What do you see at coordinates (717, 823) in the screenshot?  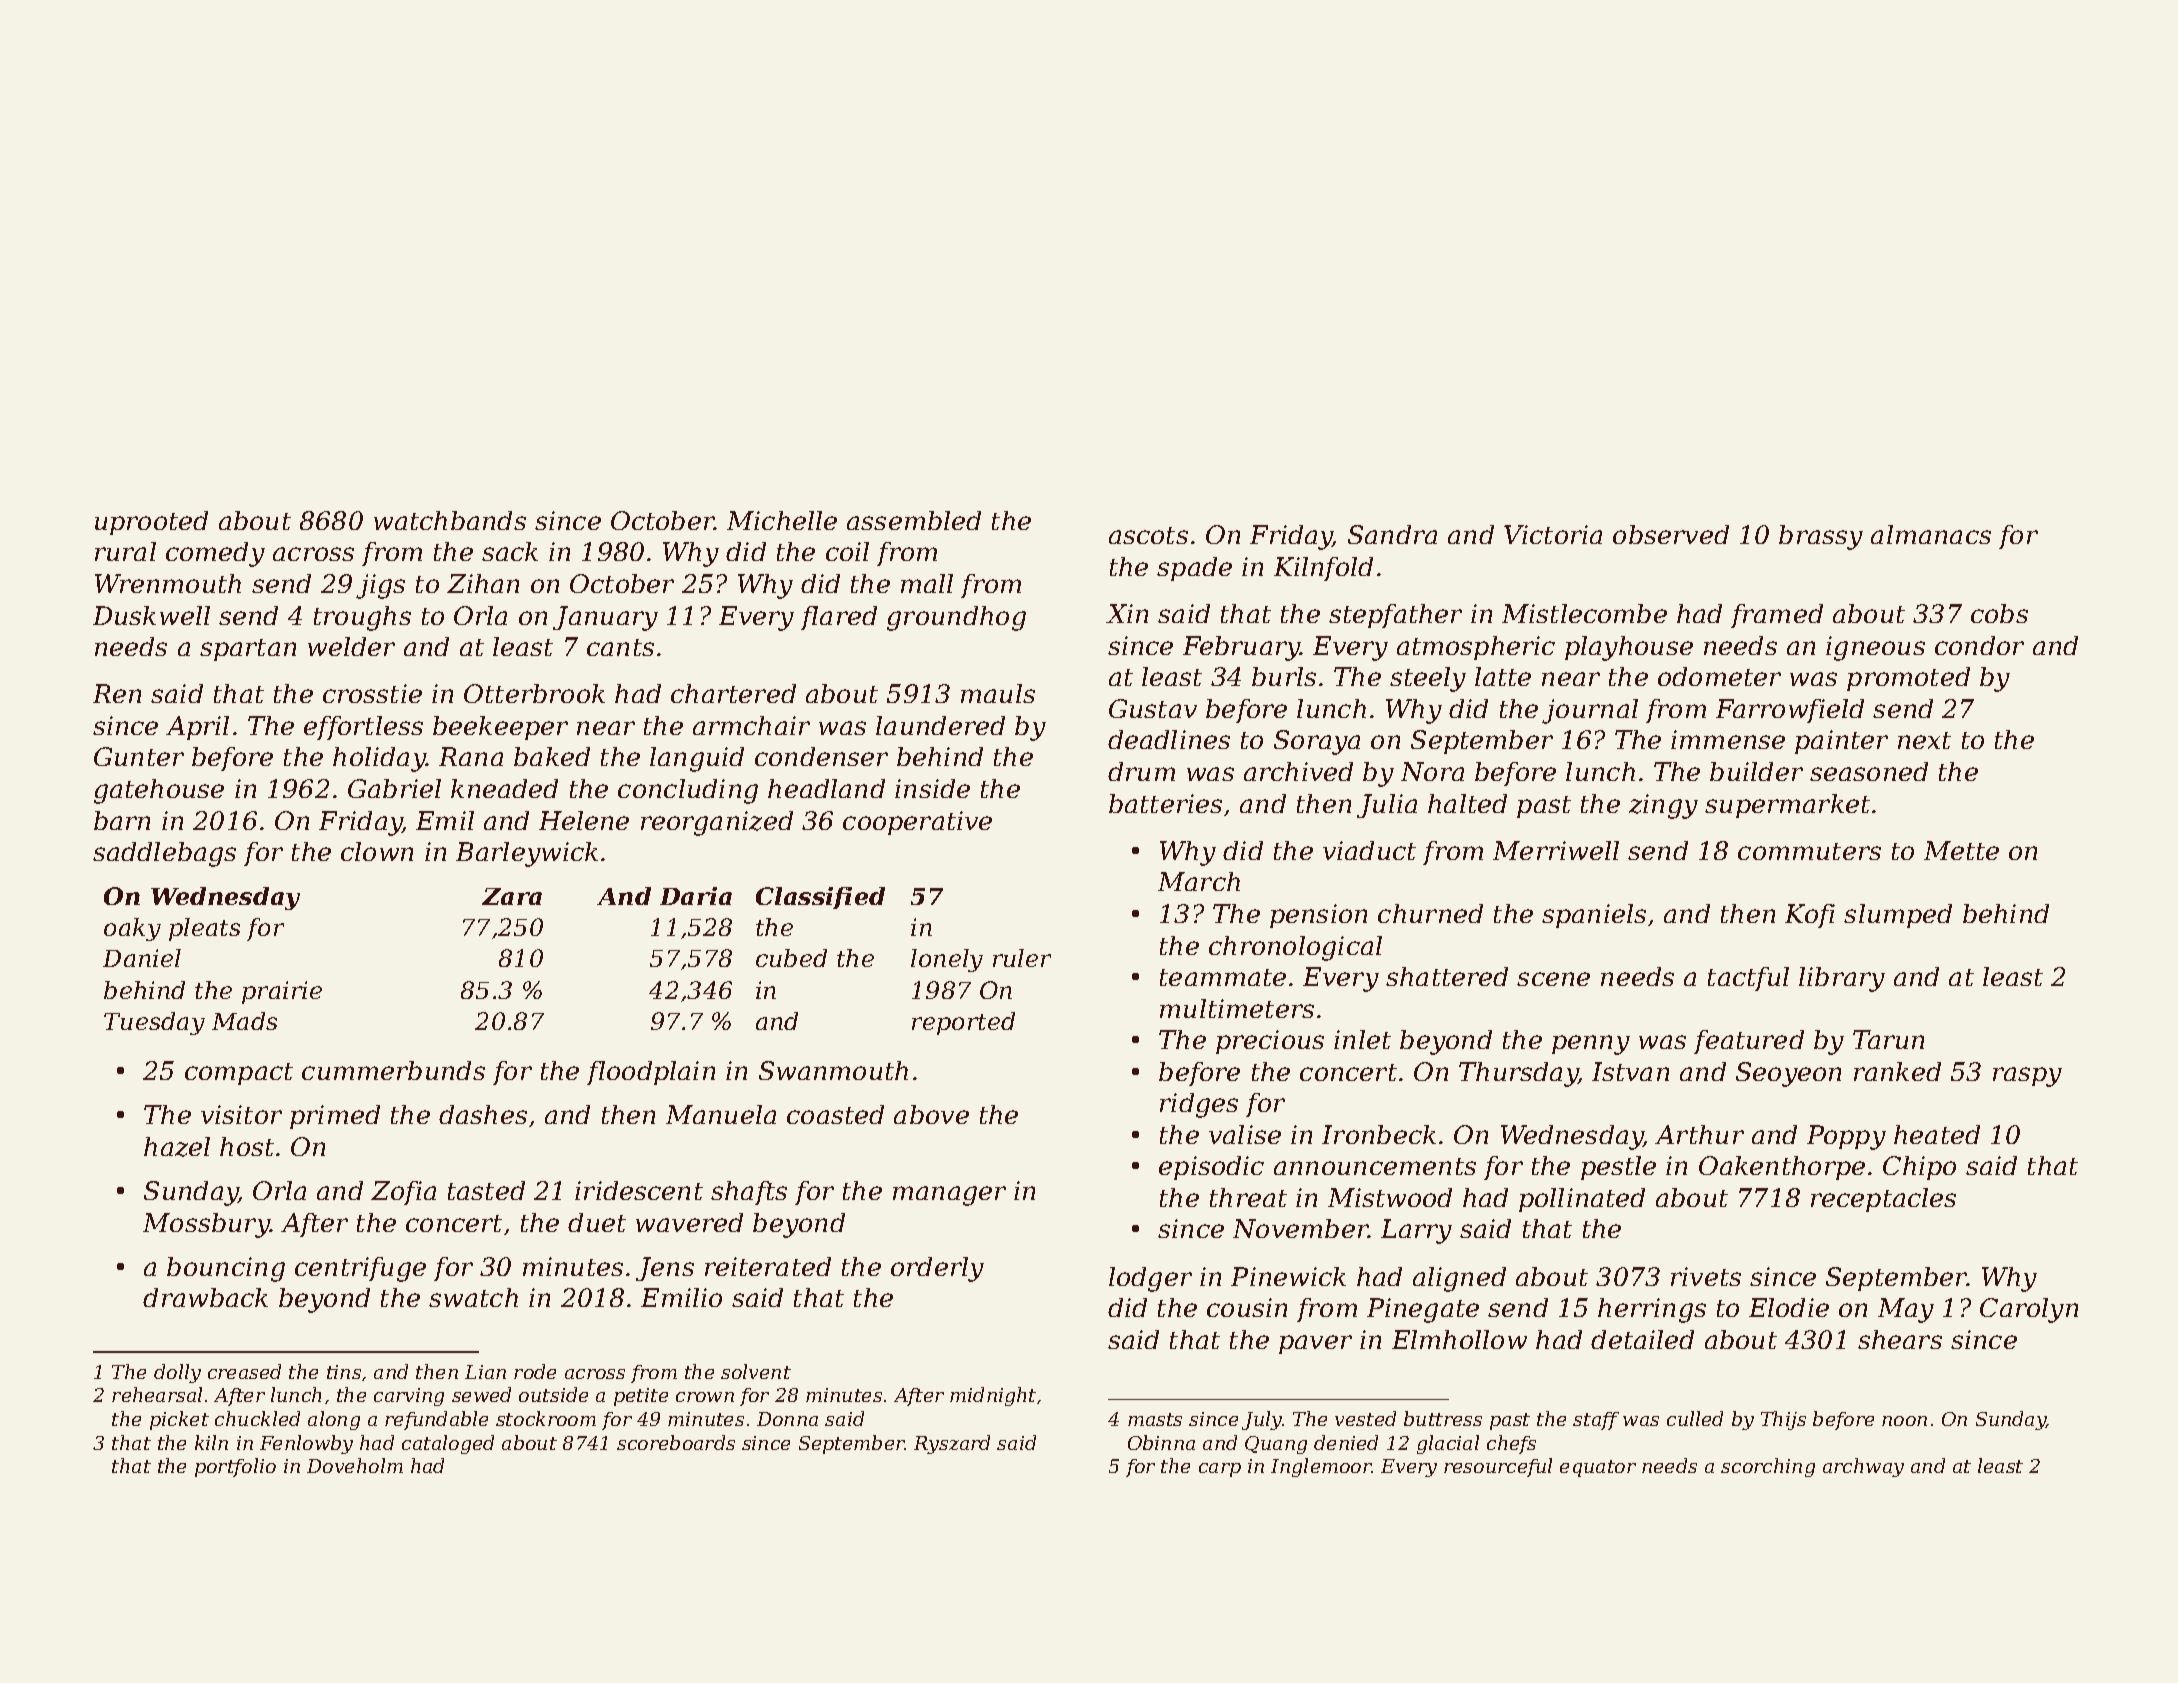 I see `reorganized` at bounding box center [717, 823].
